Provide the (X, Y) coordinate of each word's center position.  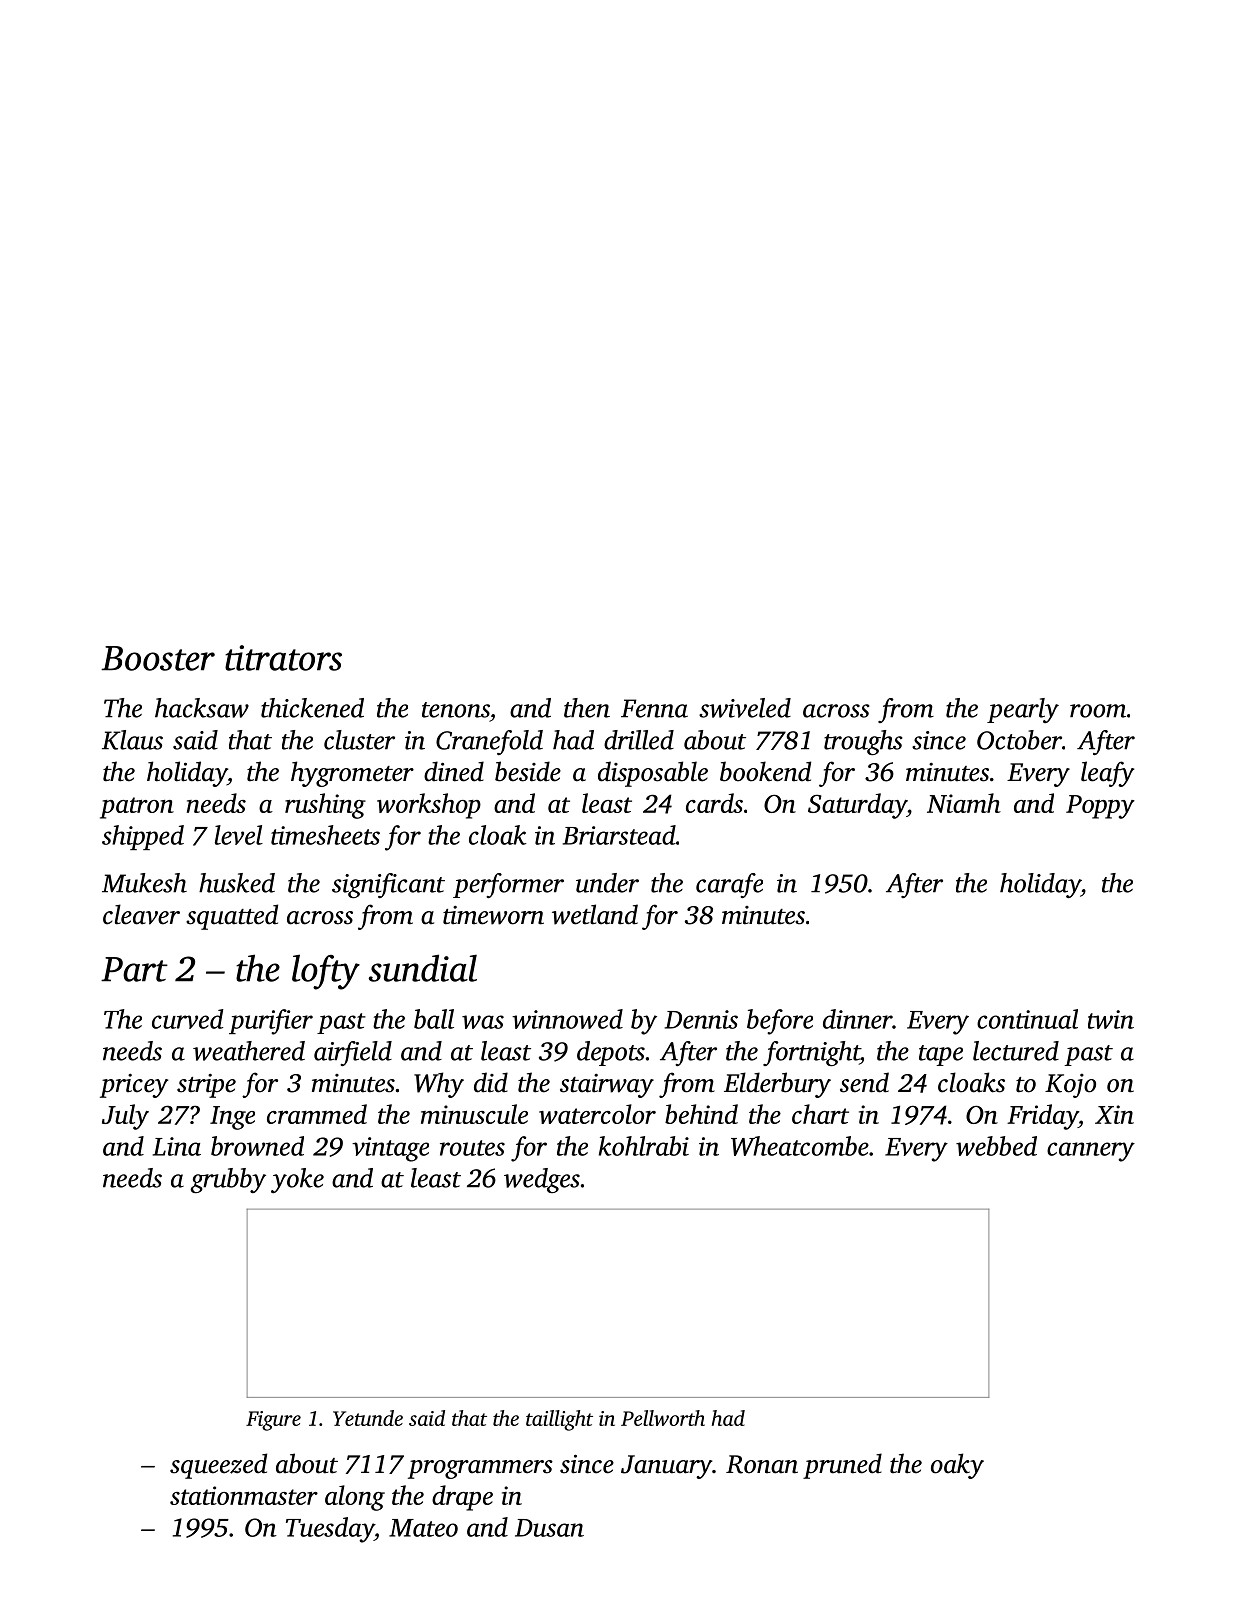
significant (388, 885)
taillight (559, 1420)
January (666, 1467)
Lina (177, 1146)
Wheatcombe (800, 1146)
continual (1027, 1019)
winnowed (567, 1019)
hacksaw (202, 708)
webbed (996, 1146)
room (1098, 711)
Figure (273, 1421)
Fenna (654, 708)
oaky (957, 1466)
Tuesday (330, 1530)
